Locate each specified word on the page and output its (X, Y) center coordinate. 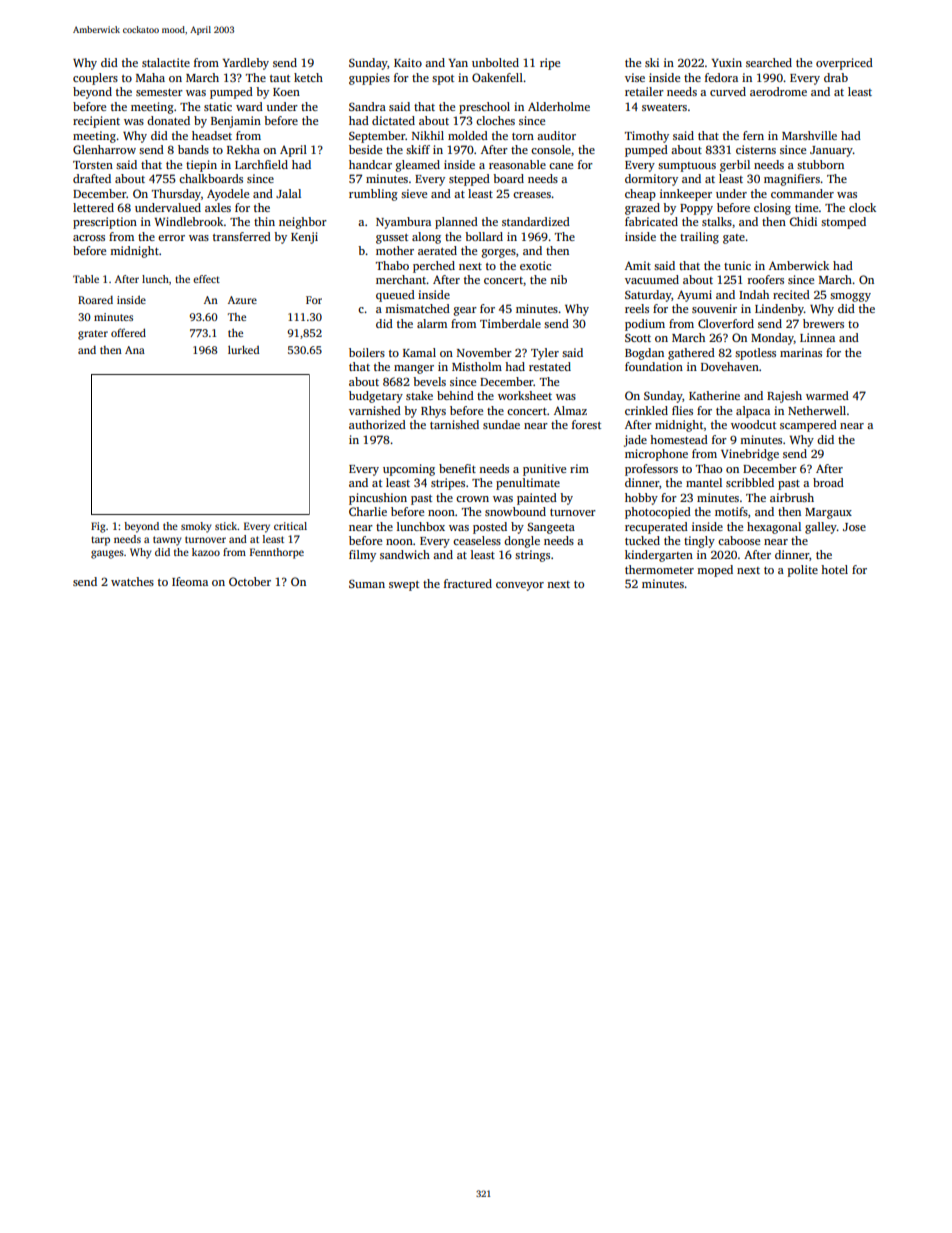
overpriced (844, 64)
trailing (699, 238)
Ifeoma (190, 581)
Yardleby (245, 64)
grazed (642, 209)
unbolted (495, 62)
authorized (377, 424)
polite (803, 571)
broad (828, 482)
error (171, 238)
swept (404, 586)
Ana (135, 350)
